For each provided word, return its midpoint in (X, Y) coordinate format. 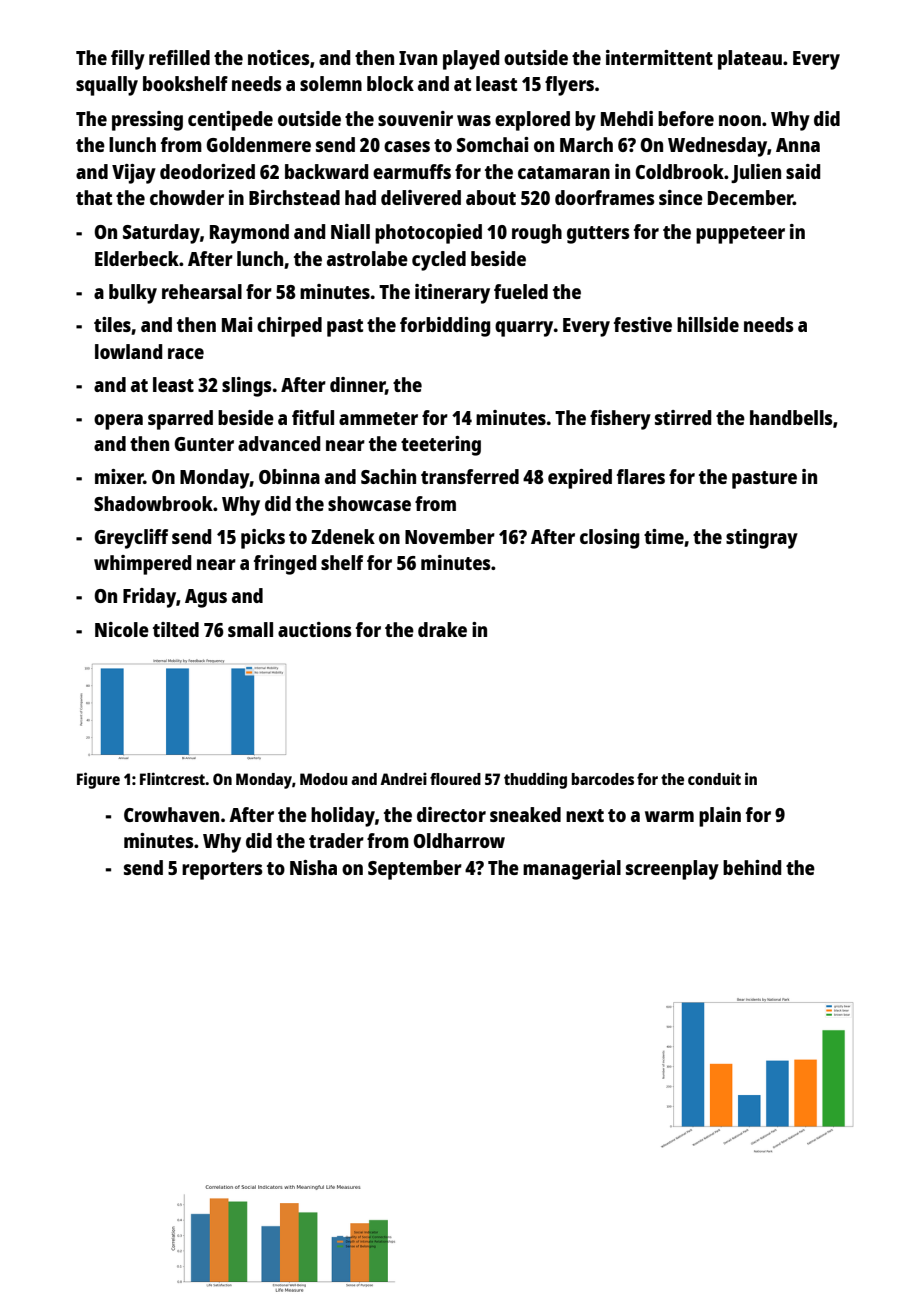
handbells (791, 417)
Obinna (289, 476)
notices (279, 57)
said (803, 171)
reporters (222, 871)
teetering (441, 446)
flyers (569, 86)
